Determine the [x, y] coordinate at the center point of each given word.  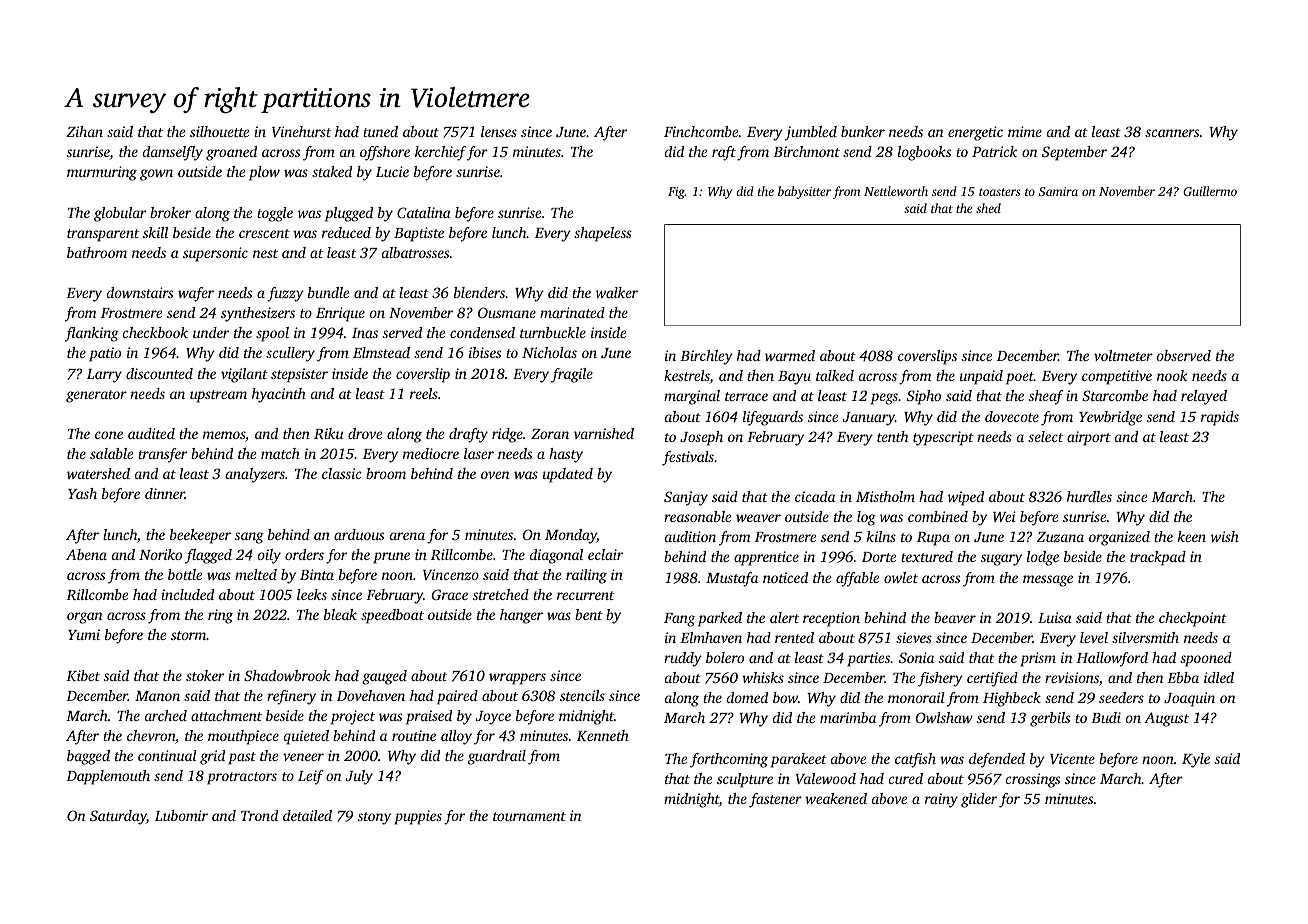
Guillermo [1210, 191]
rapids [1220, 418]
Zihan [84, 131]
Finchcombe [701, 131]
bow [785, 697]
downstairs [140, 292]
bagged [88, 757]
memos [224, 435]
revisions [1072, 677]
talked [835, 375]
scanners [1172, 133]
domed [747, 697]
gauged [384, 677]
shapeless [603, 234]
